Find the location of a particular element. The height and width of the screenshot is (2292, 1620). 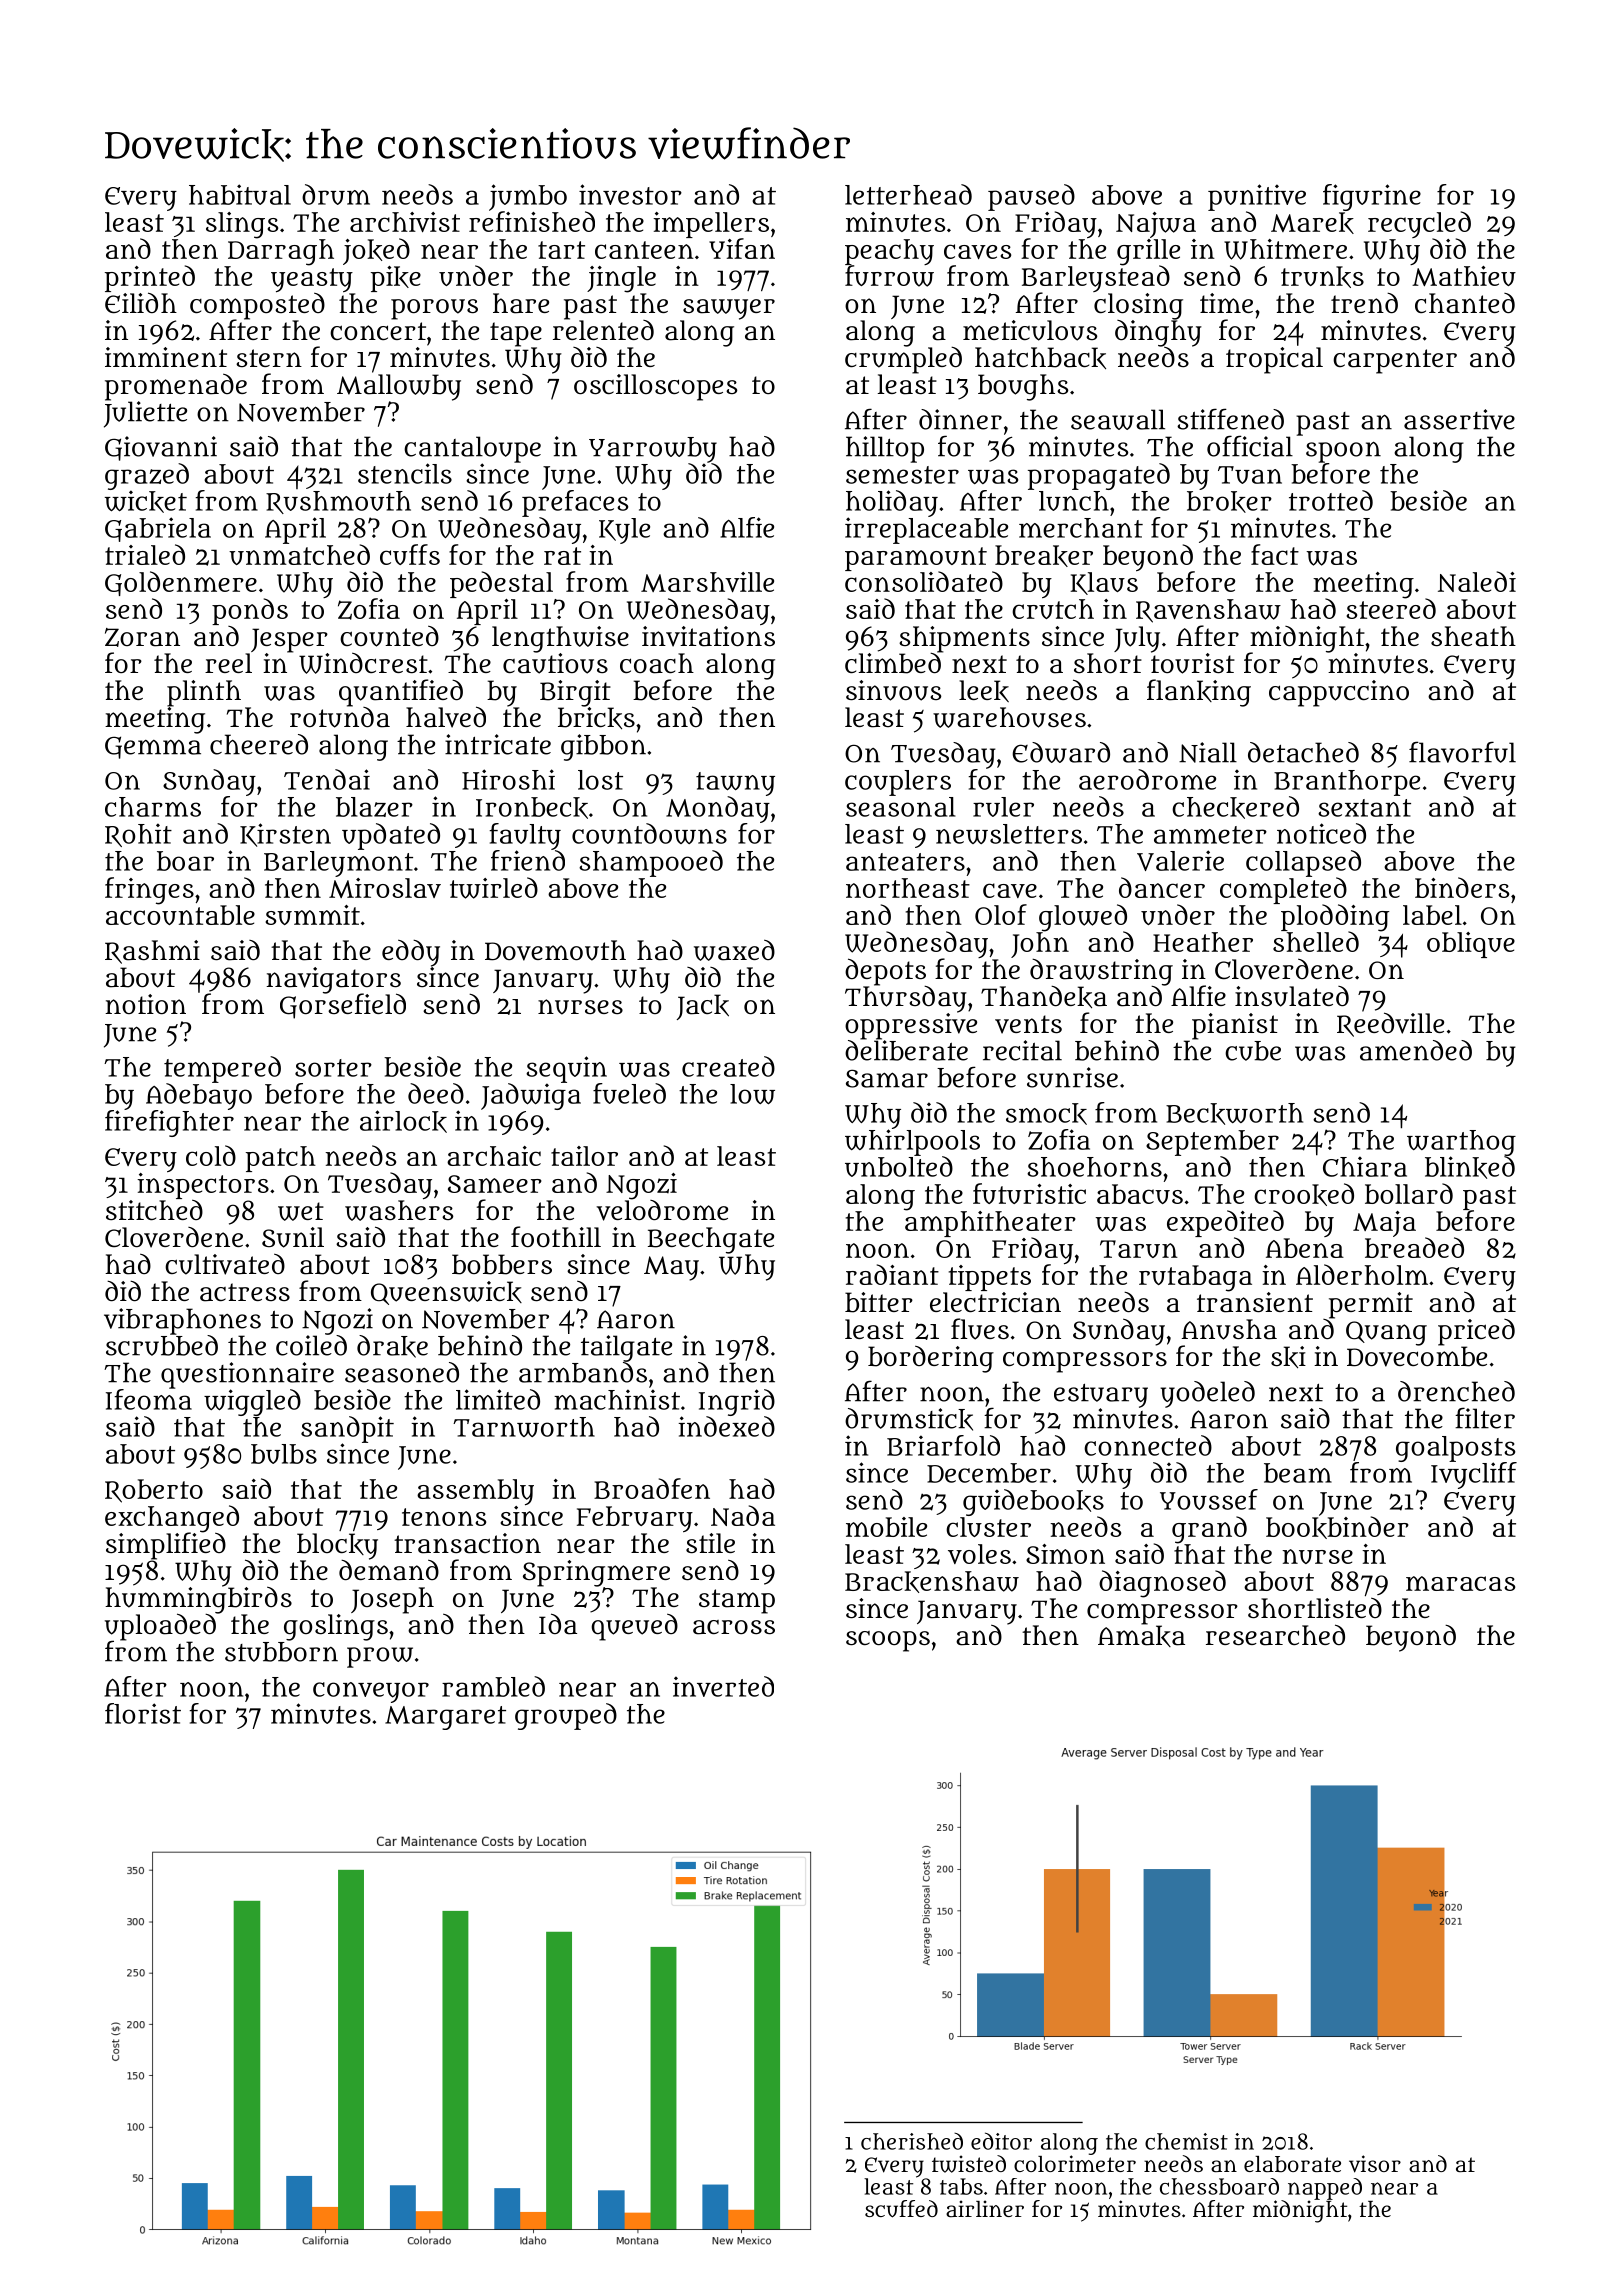

bollard is located at coordinates (1409, 1193).
